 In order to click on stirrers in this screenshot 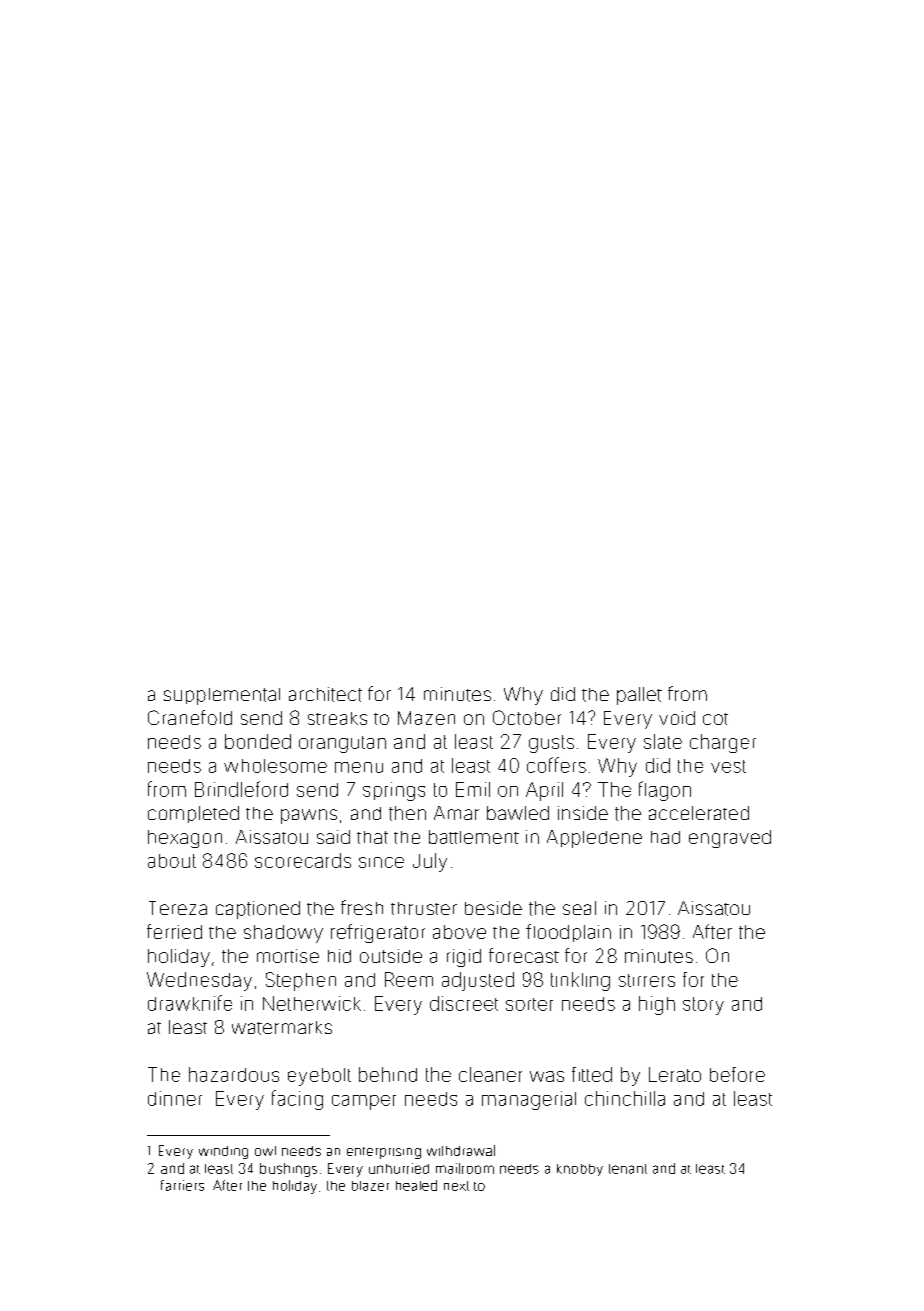, I will do `click(647, 980)`.
